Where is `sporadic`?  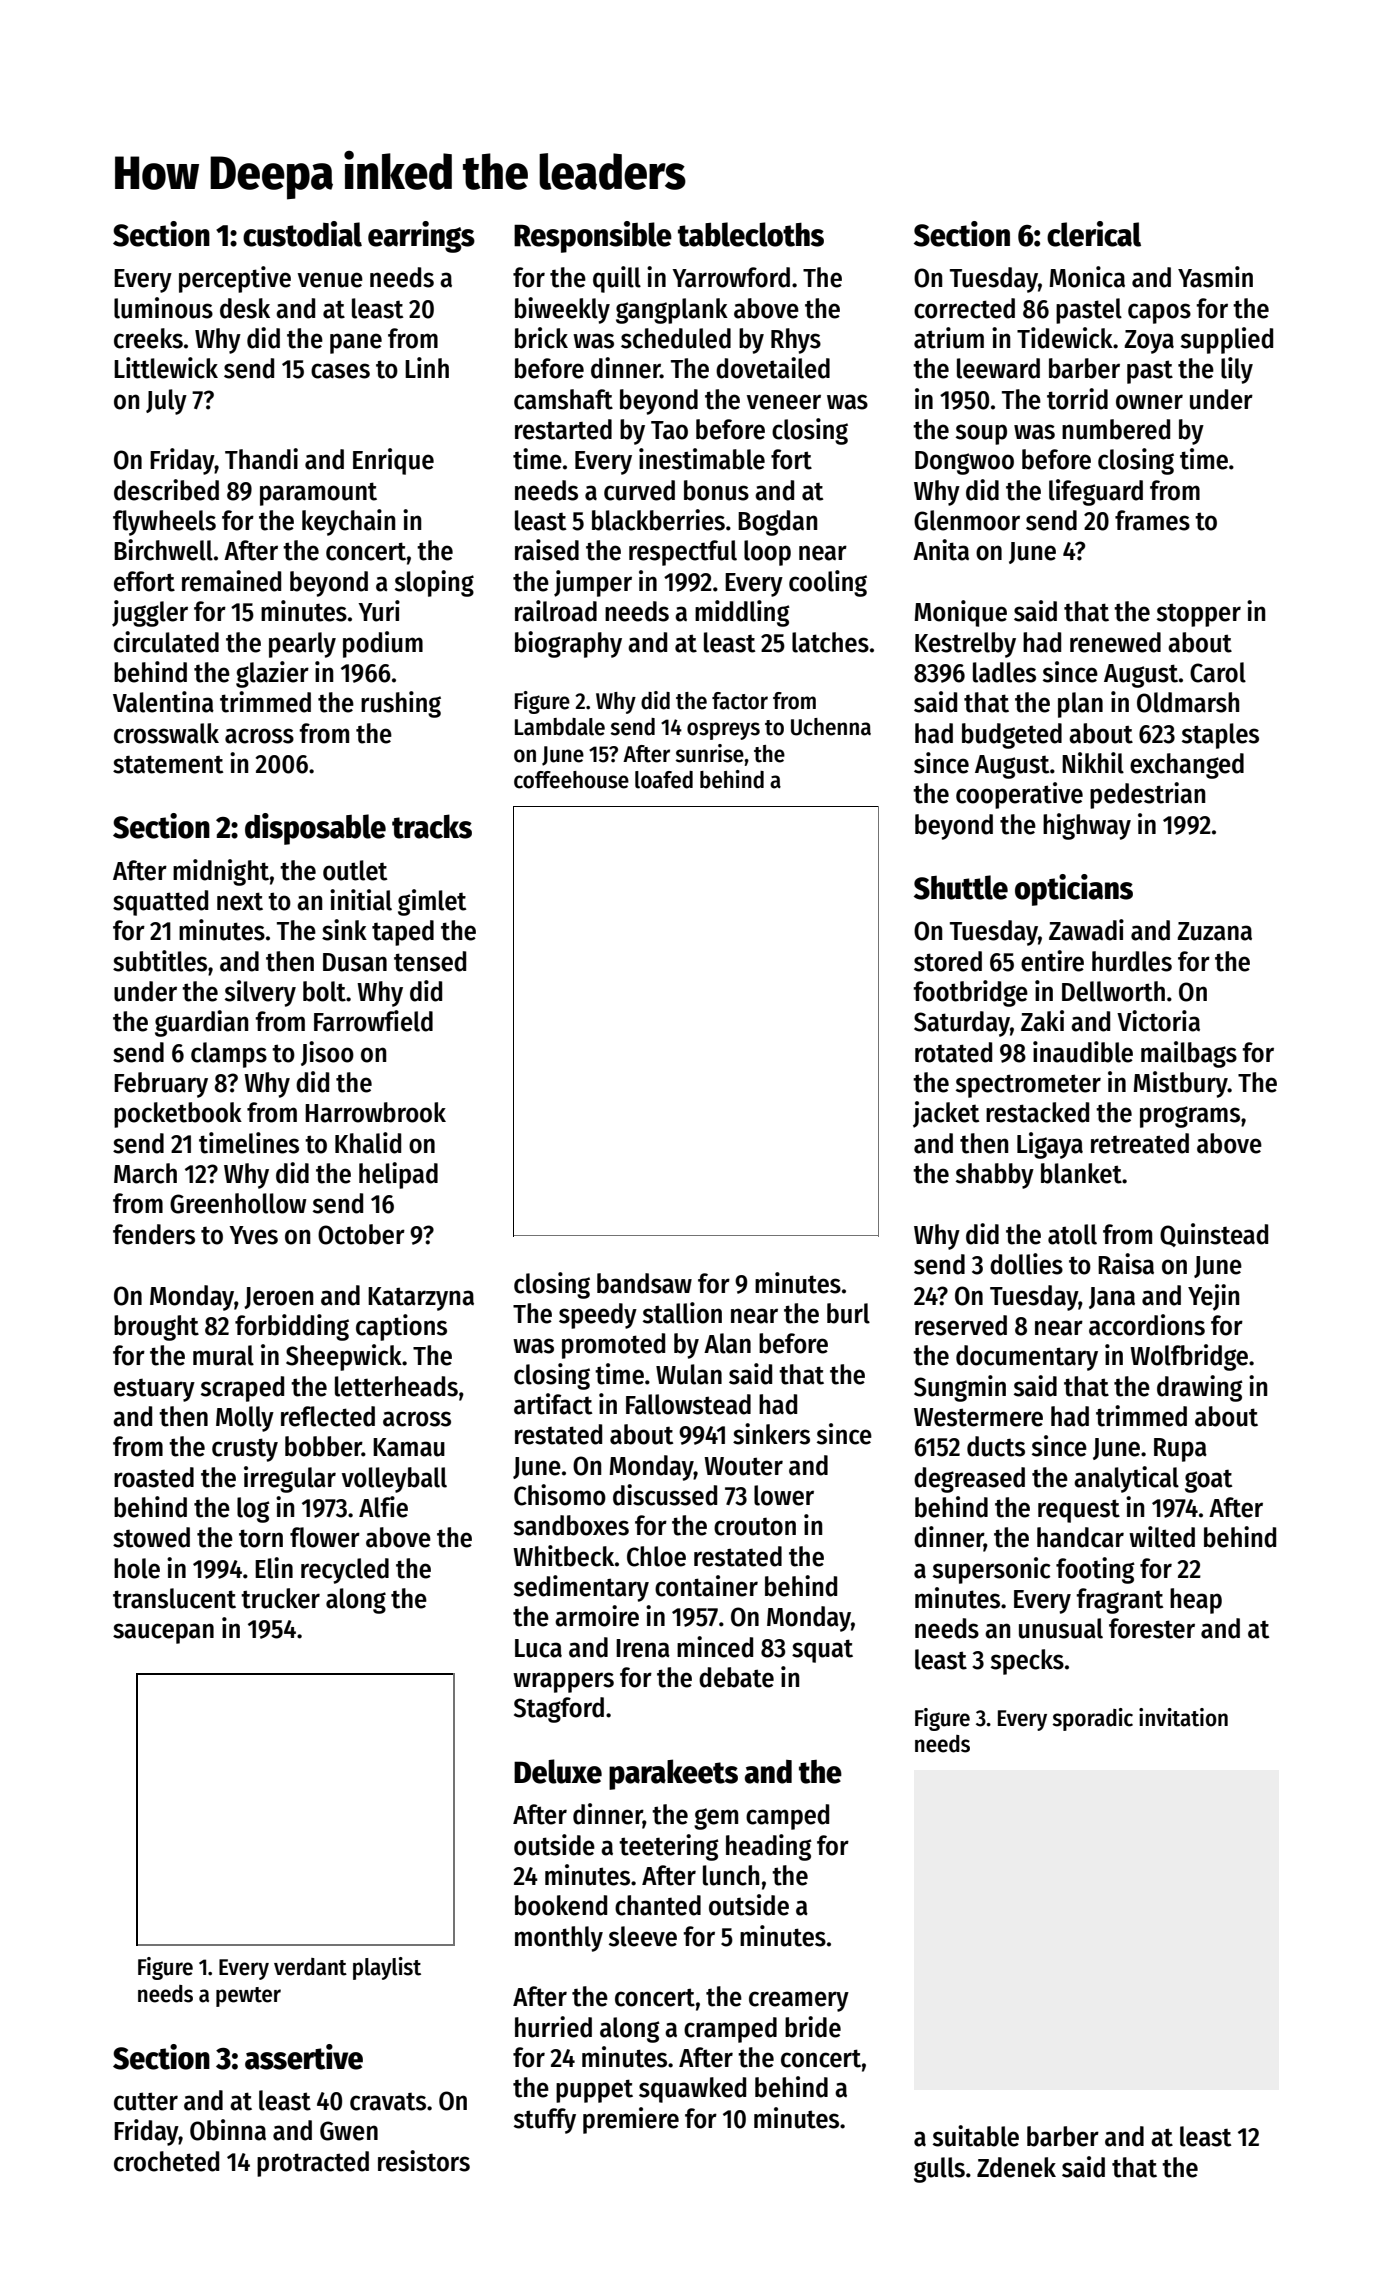
sporadic is located at coordinates (1092, 1719).
